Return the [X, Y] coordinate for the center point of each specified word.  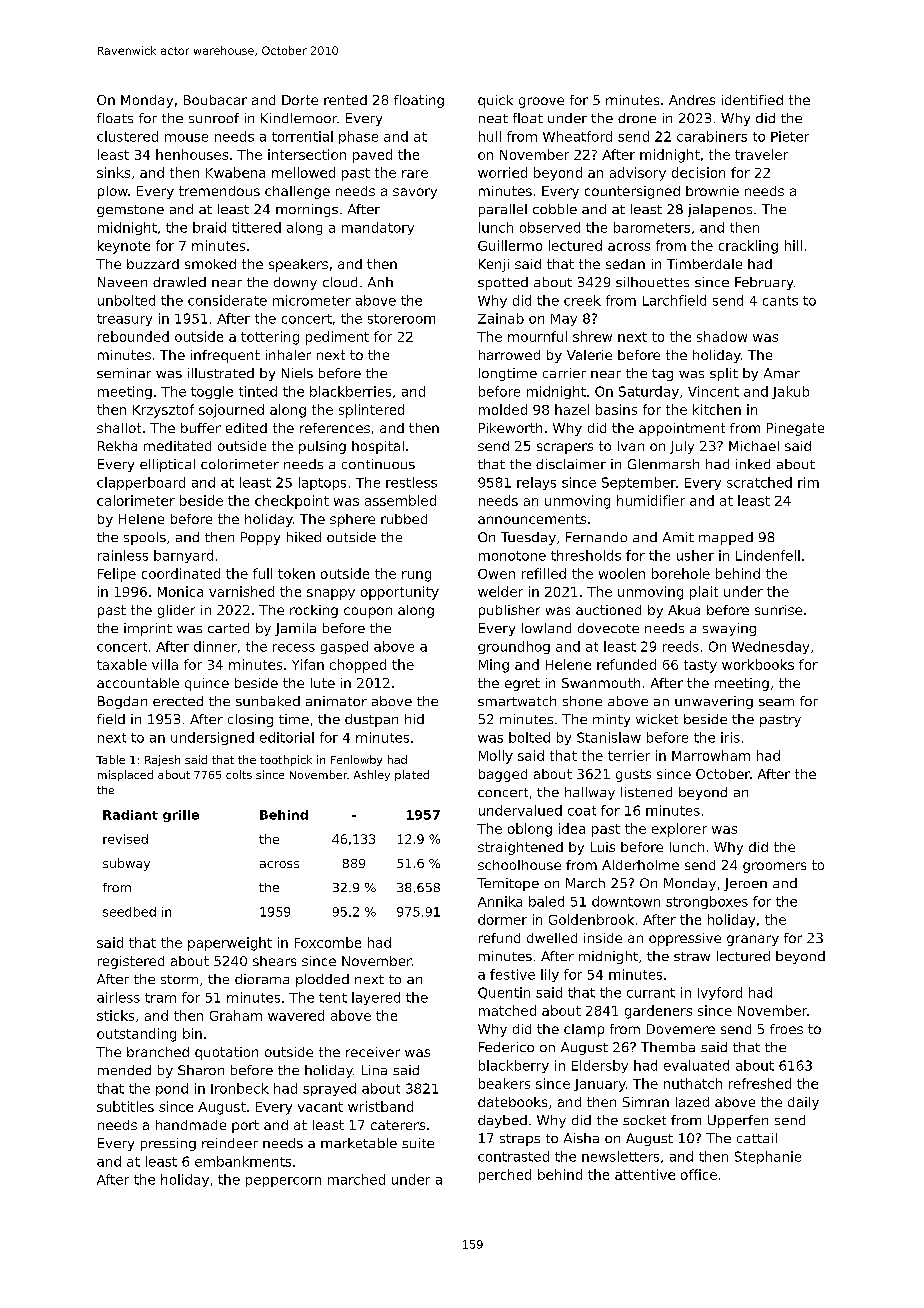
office [699, 1174]
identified [752, 100]
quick [495, 101]
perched [505, 1176]
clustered [127, 136]
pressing [168, 1144]
